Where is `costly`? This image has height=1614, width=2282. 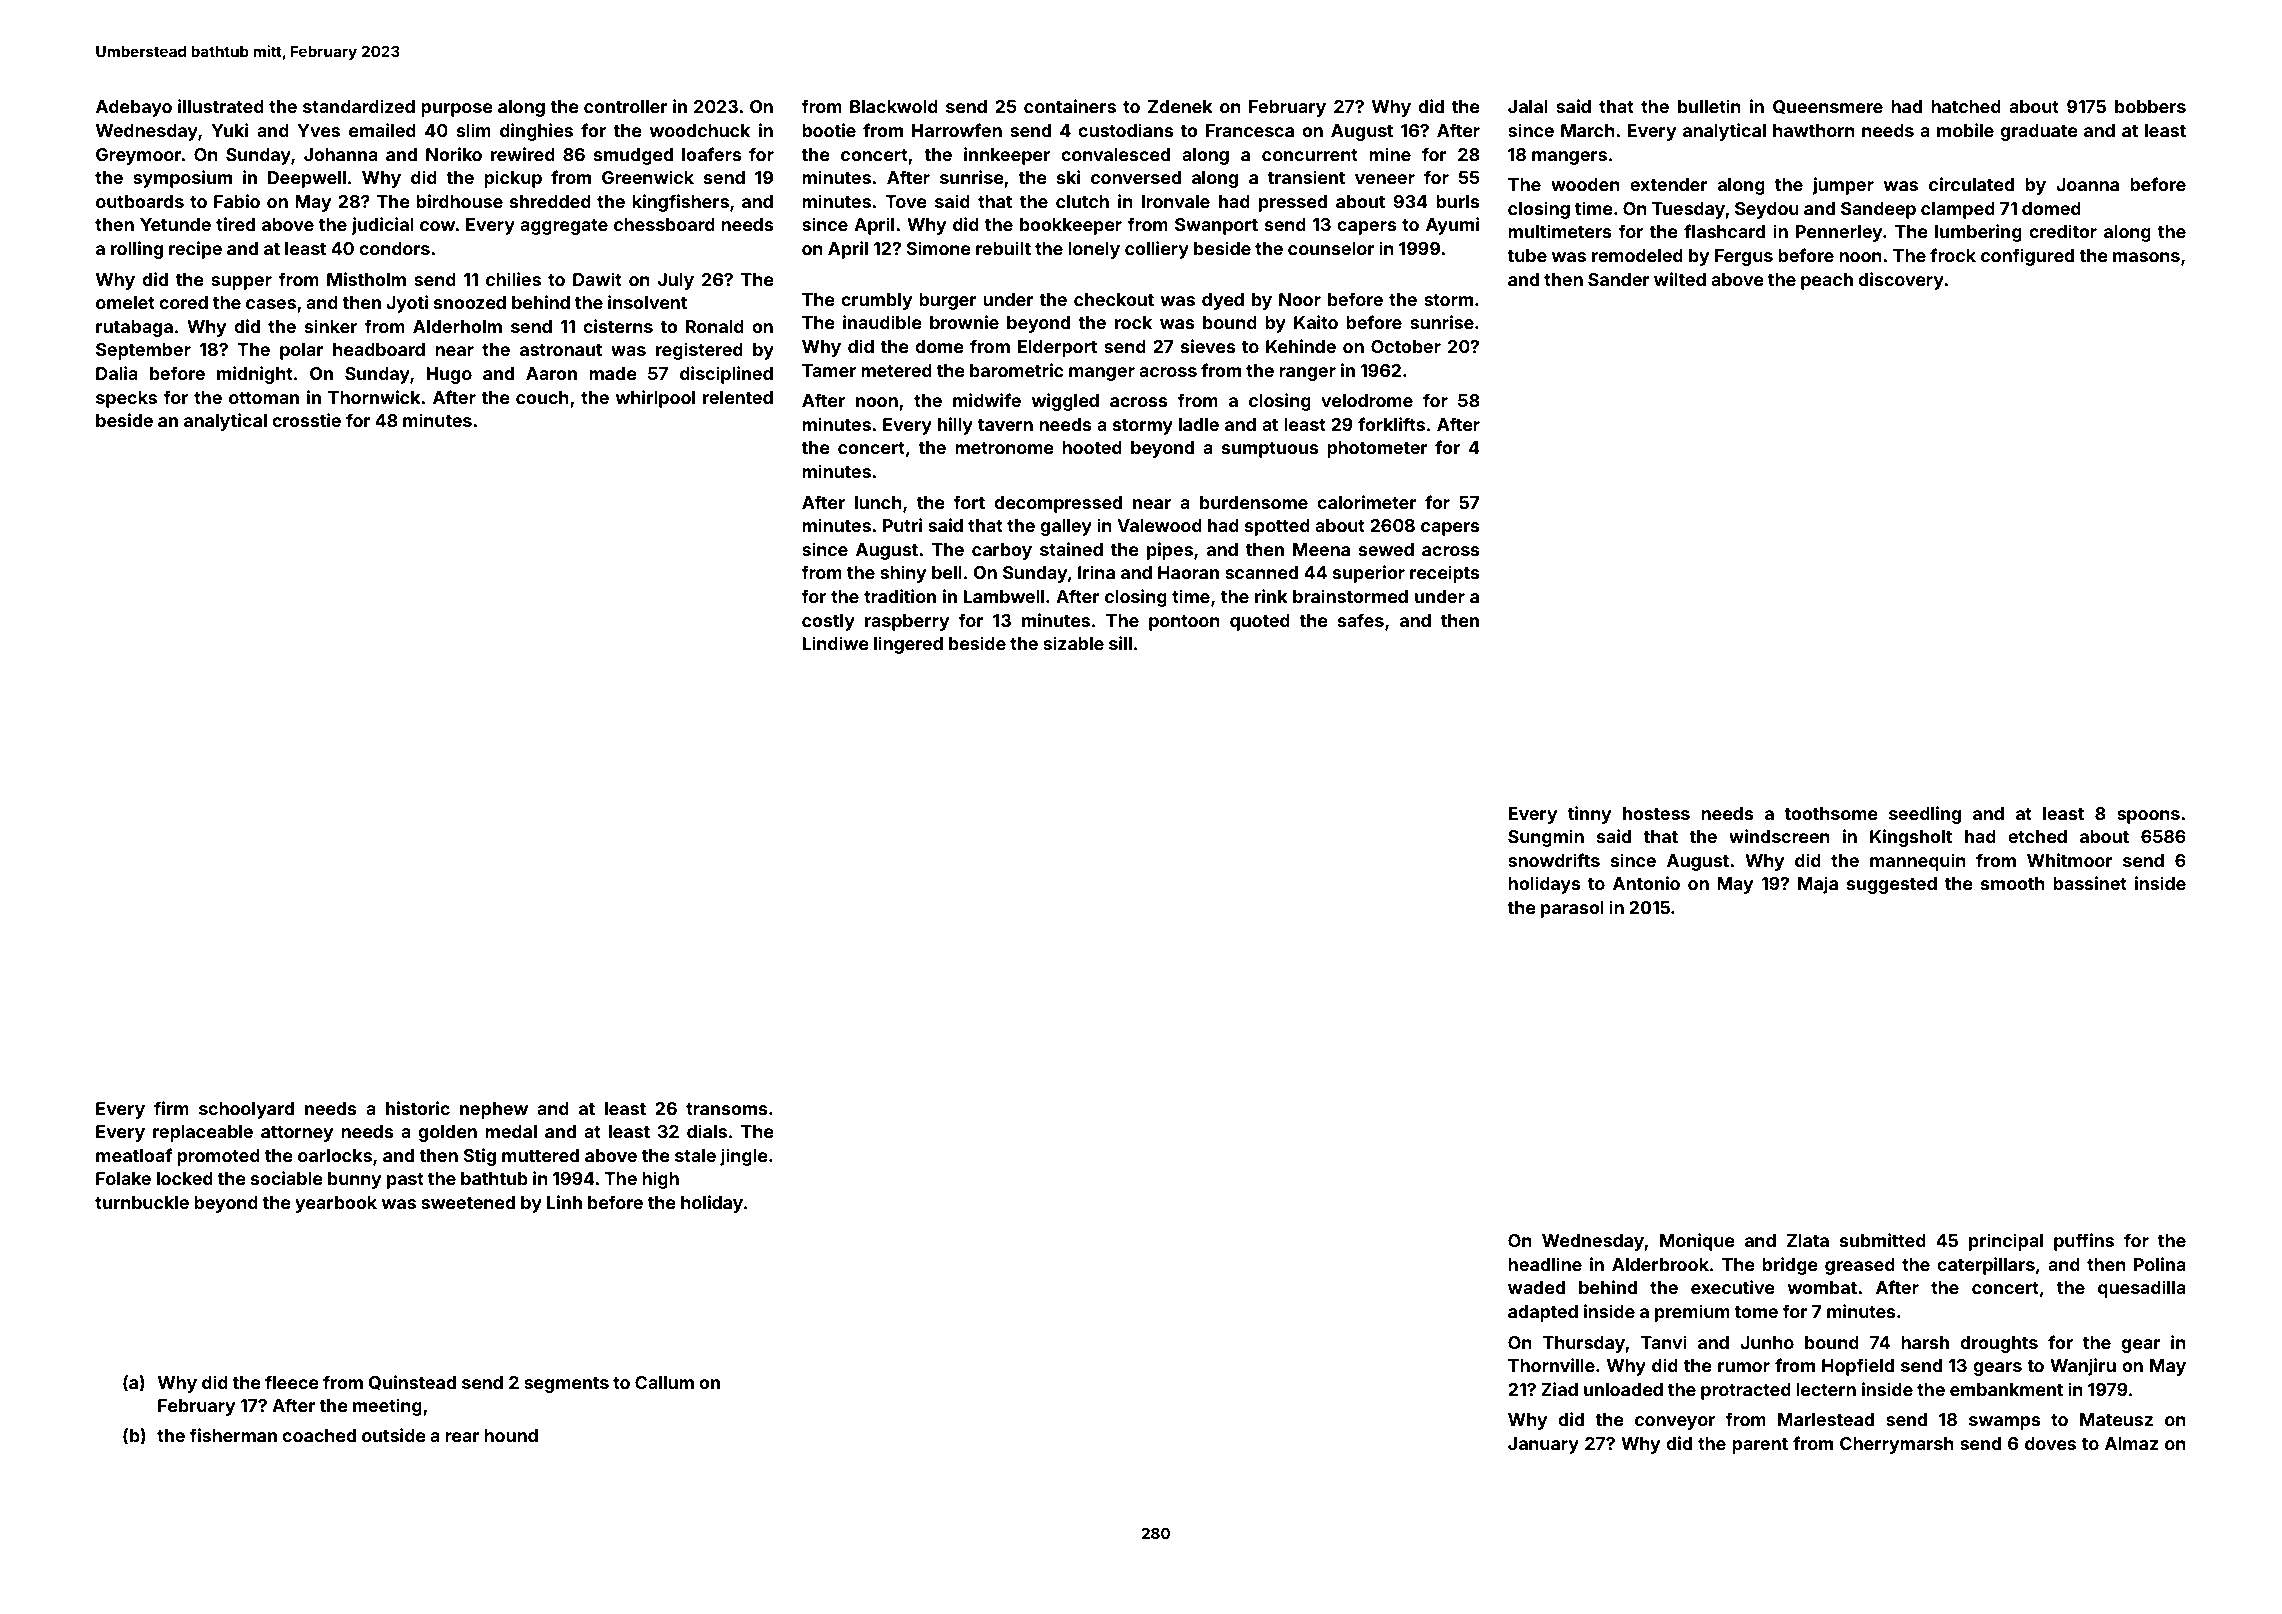 costly is located at coordinates (828, 622).
